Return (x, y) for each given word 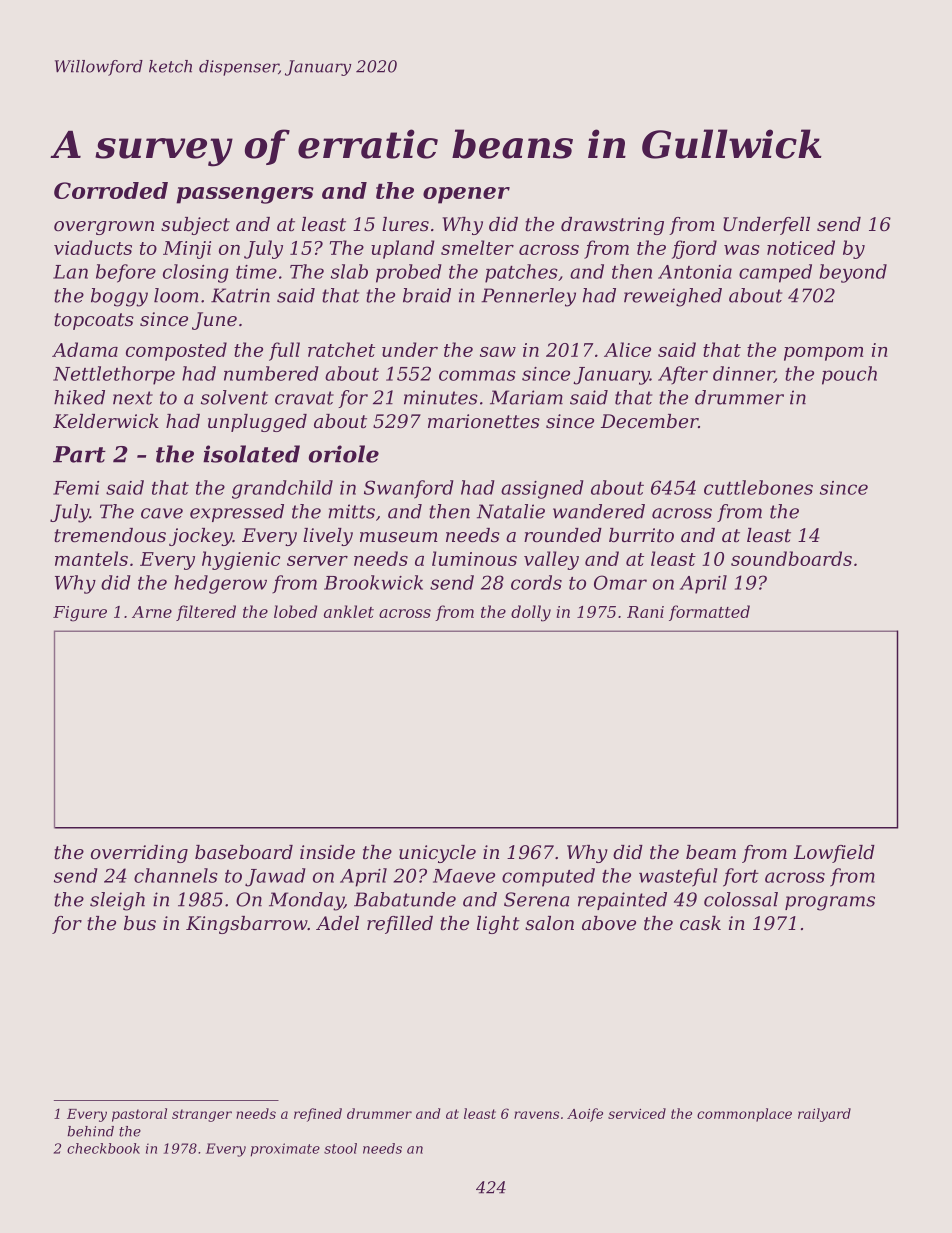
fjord (694, 249)
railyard (824, 1115)
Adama (85, 349)
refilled (400, 925)
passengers (245, 195)
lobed (295, 611)
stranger (202, 1115)
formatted (709, 613)
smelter (477, 247)
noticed (801, 247)
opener (466, 195)
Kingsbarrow (247, 925)
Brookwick (373, 582)
